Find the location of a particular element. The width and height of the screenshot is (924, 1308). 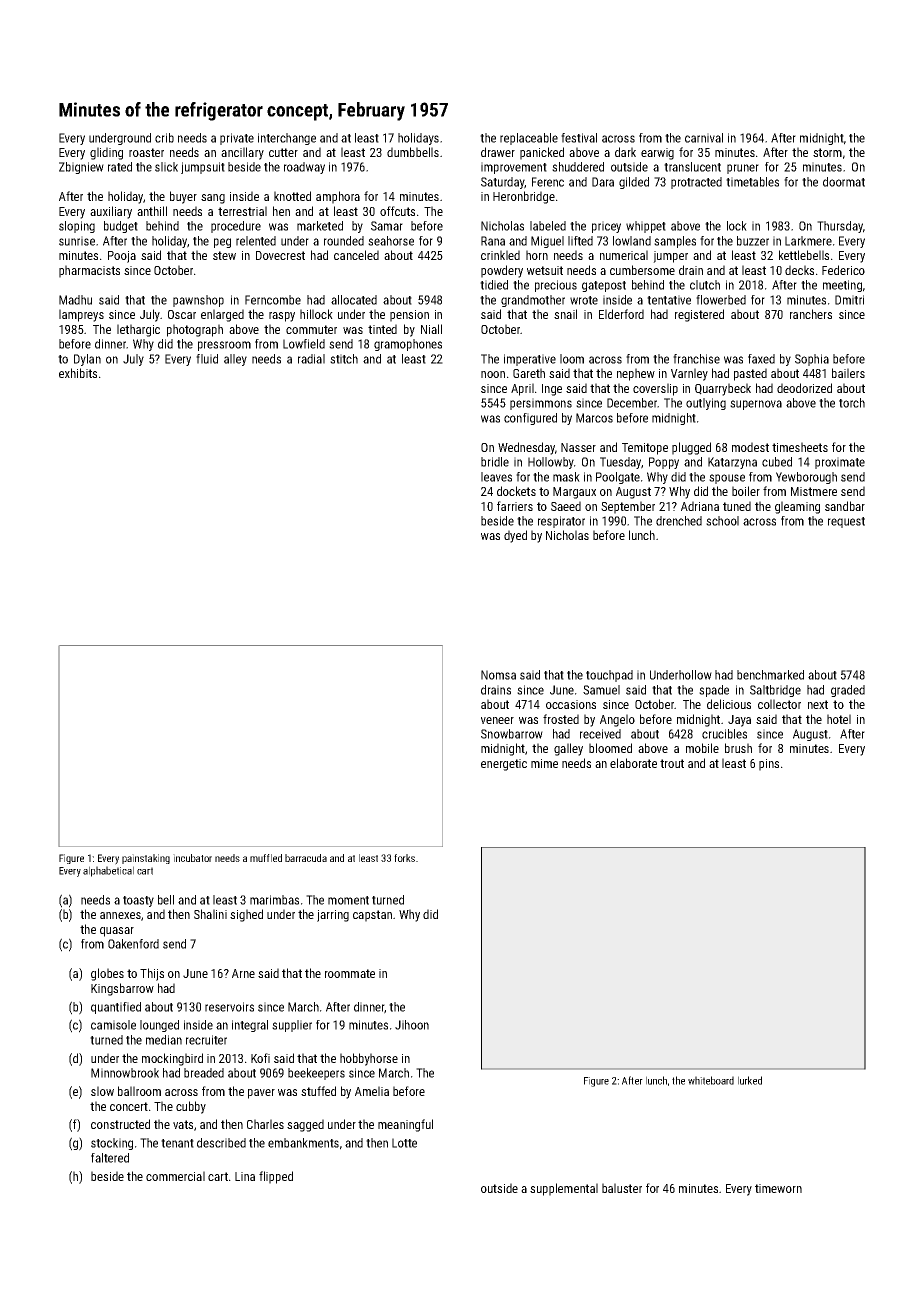

pension is located at coordinates (409, 316).
